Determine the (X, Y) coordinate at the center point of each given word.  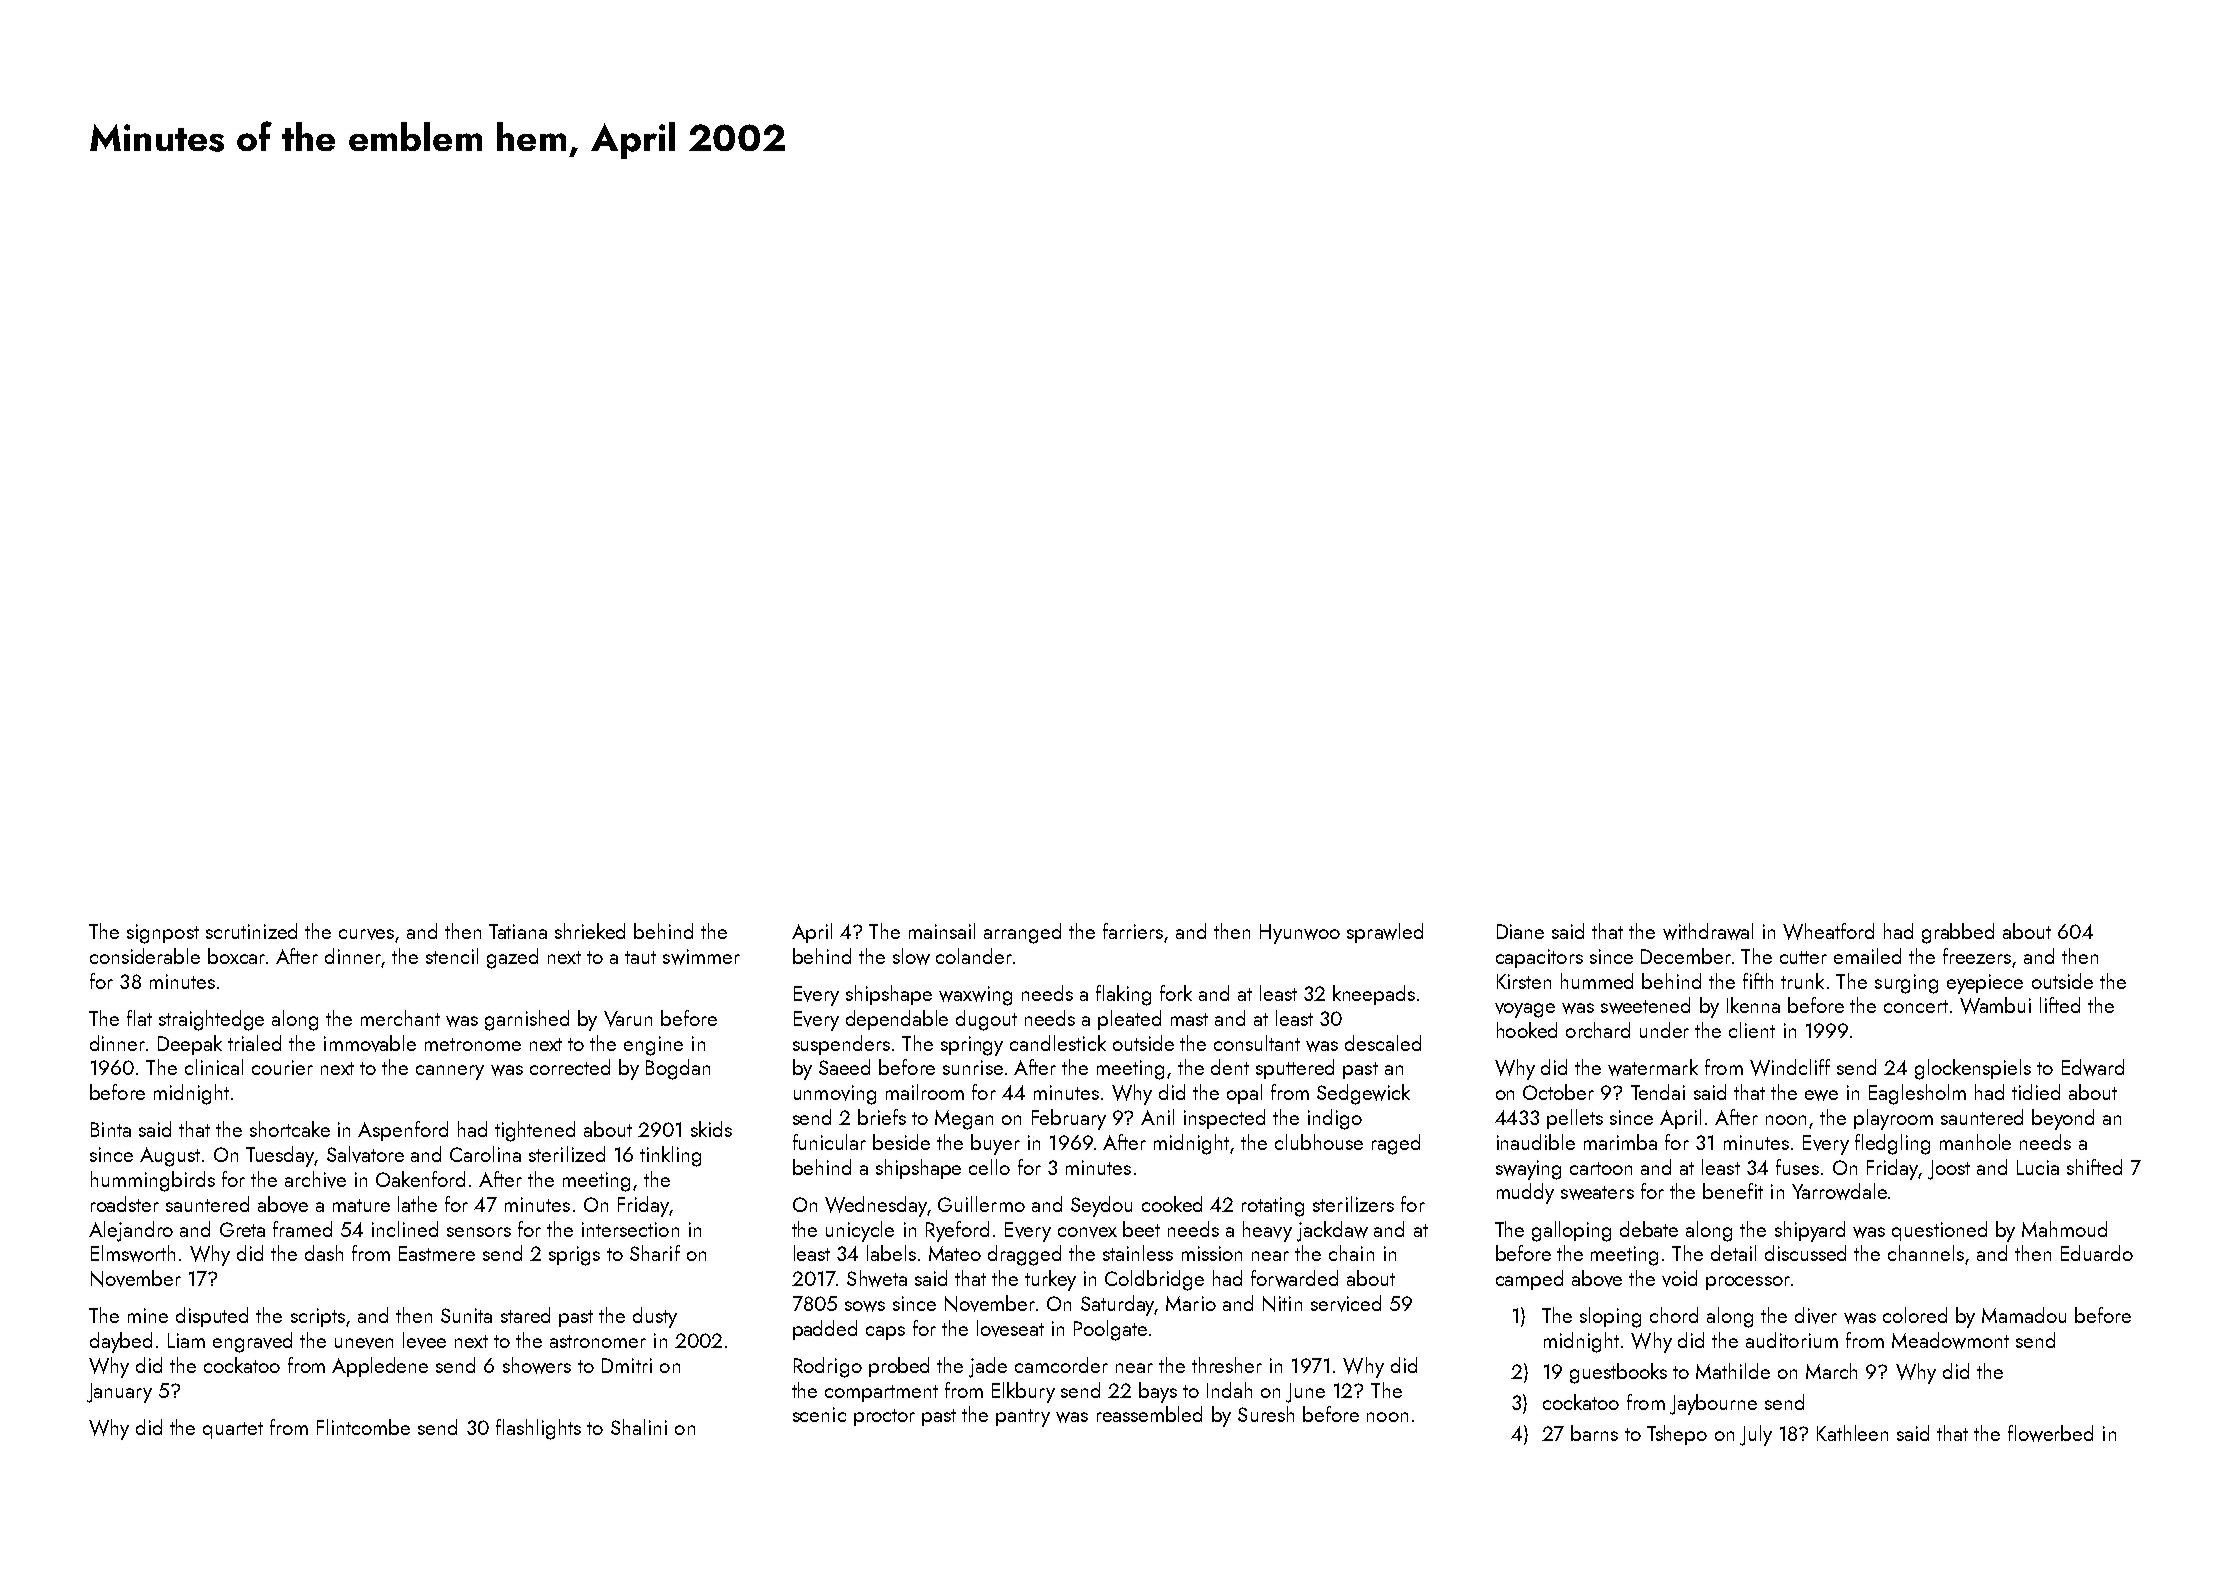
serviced (1346, 1303)
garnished (527, 1020)
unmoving (835, 1095)
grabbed (1958, 933)
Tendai (1658, 1092)
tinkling (670, 1156)
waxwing (975, 996)
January (119, 1393)
